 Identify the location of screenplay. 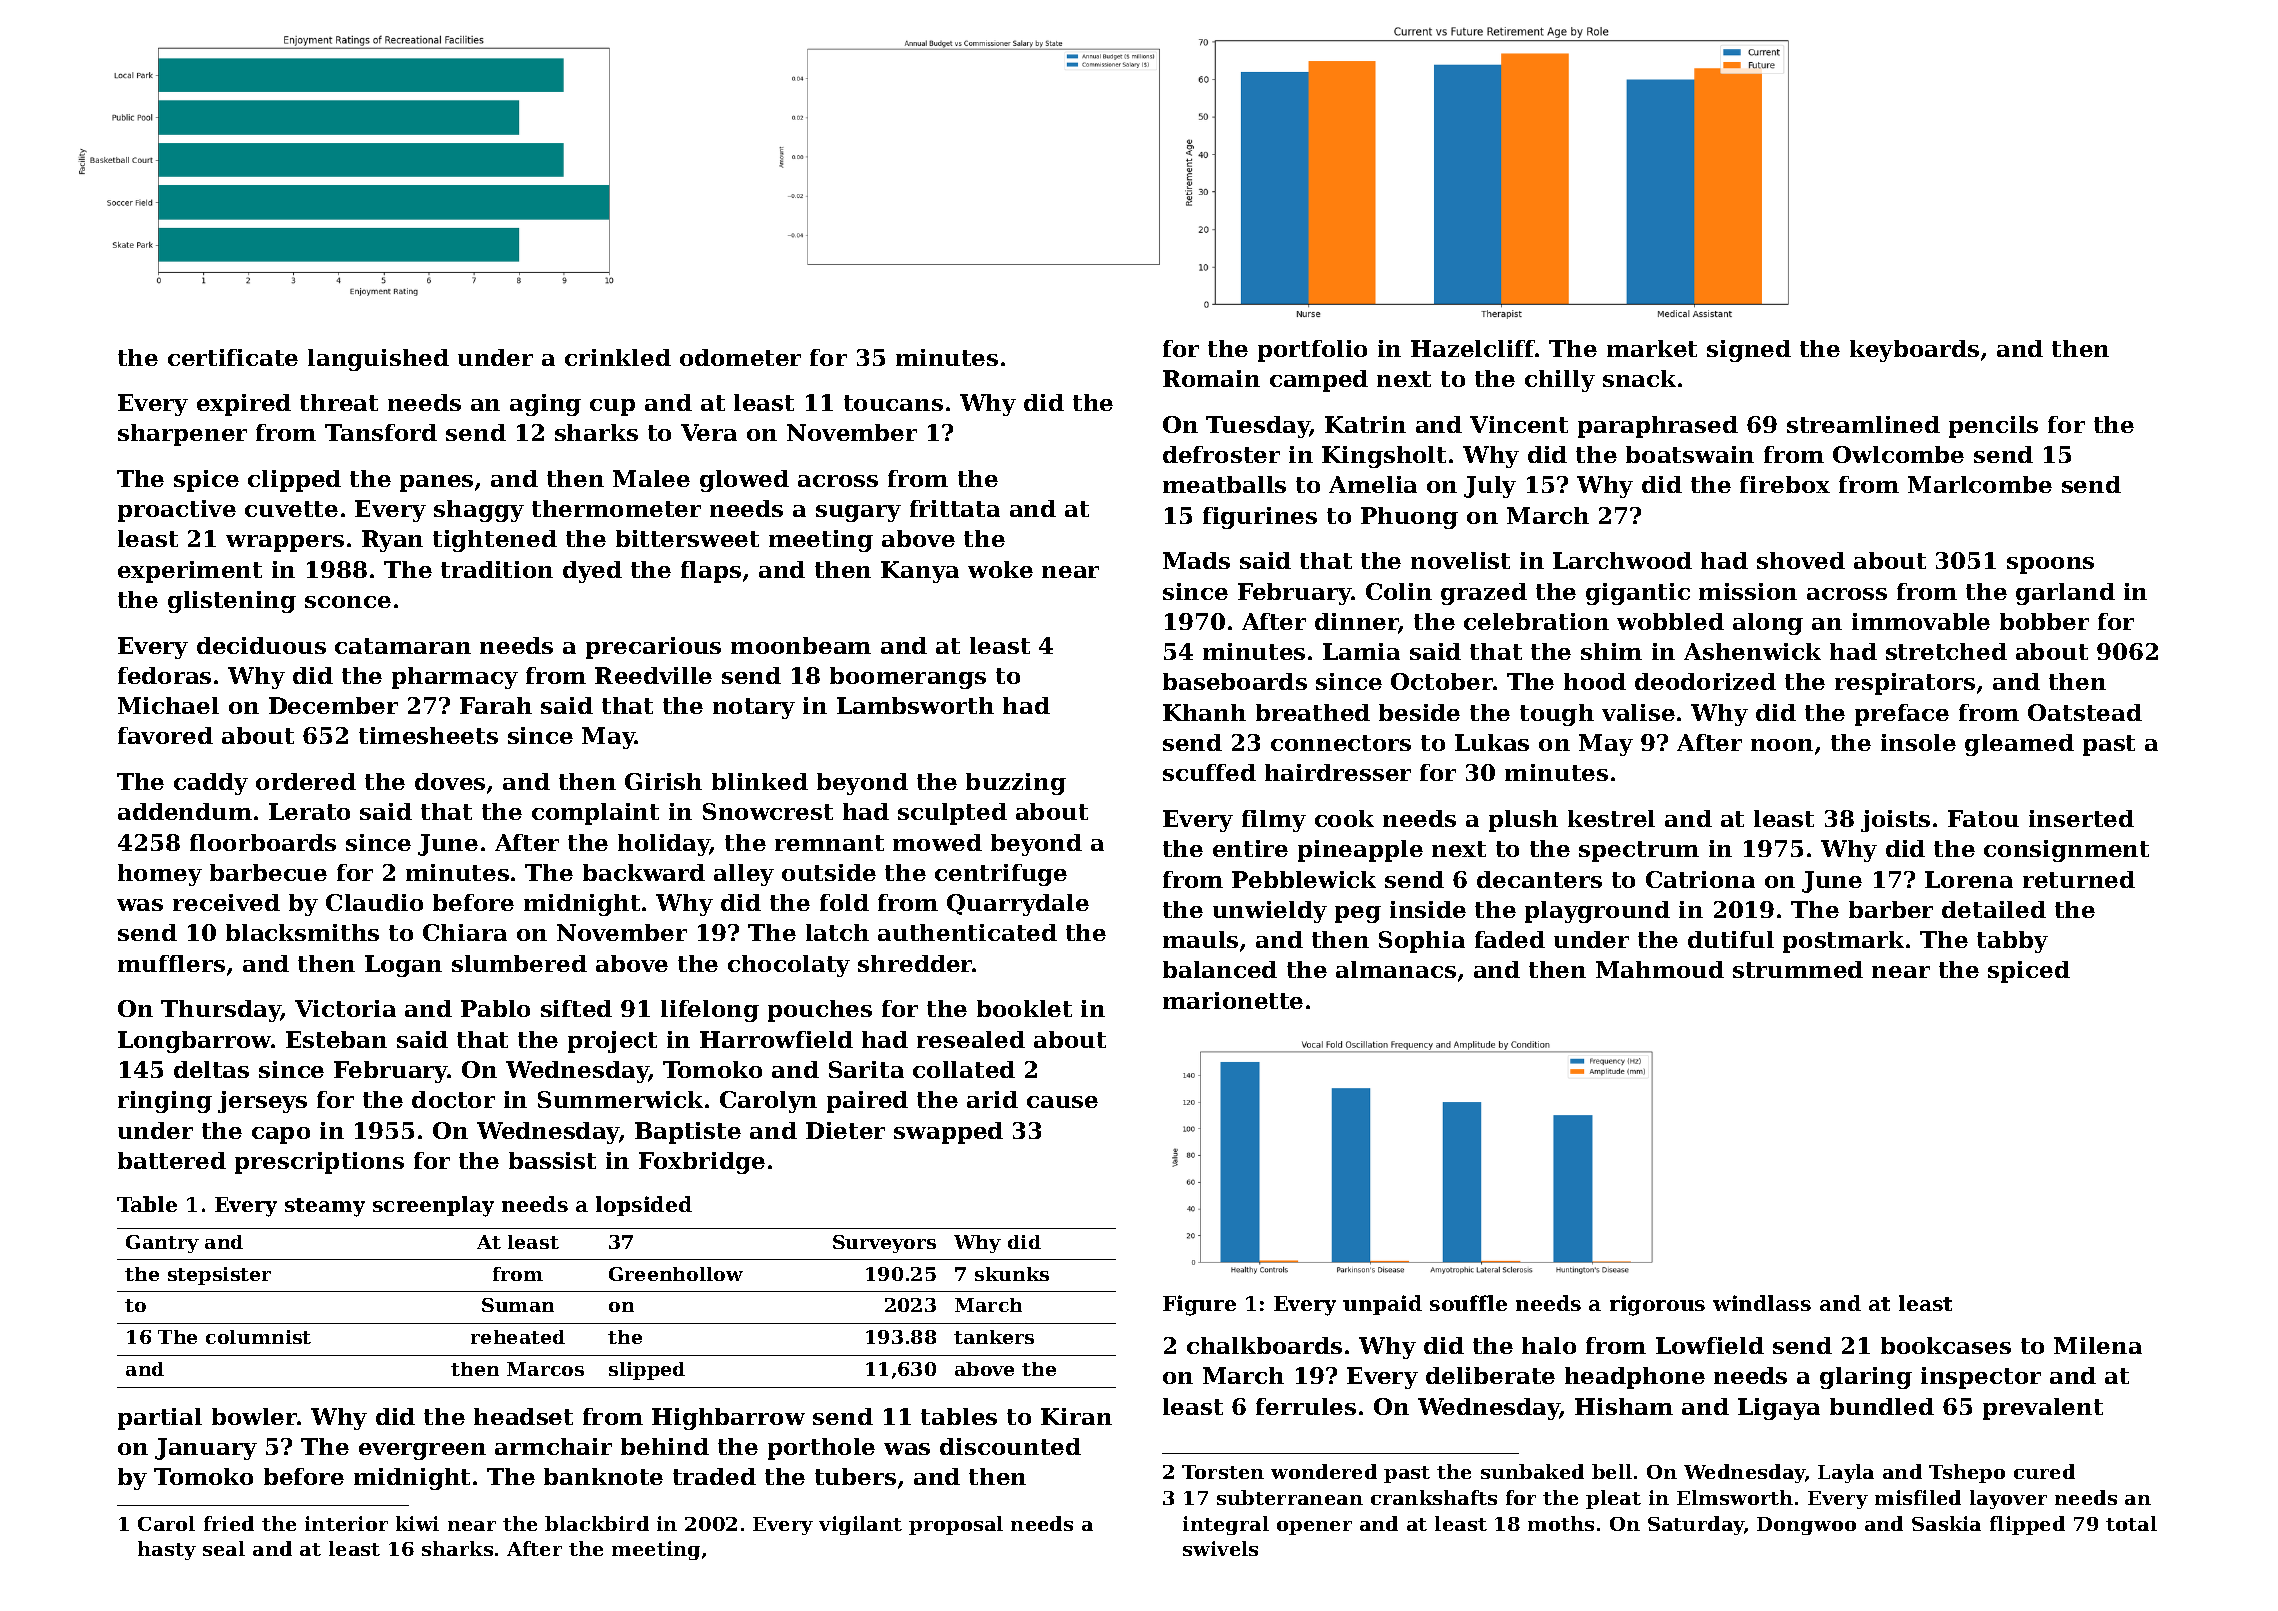
(433, 1206).
